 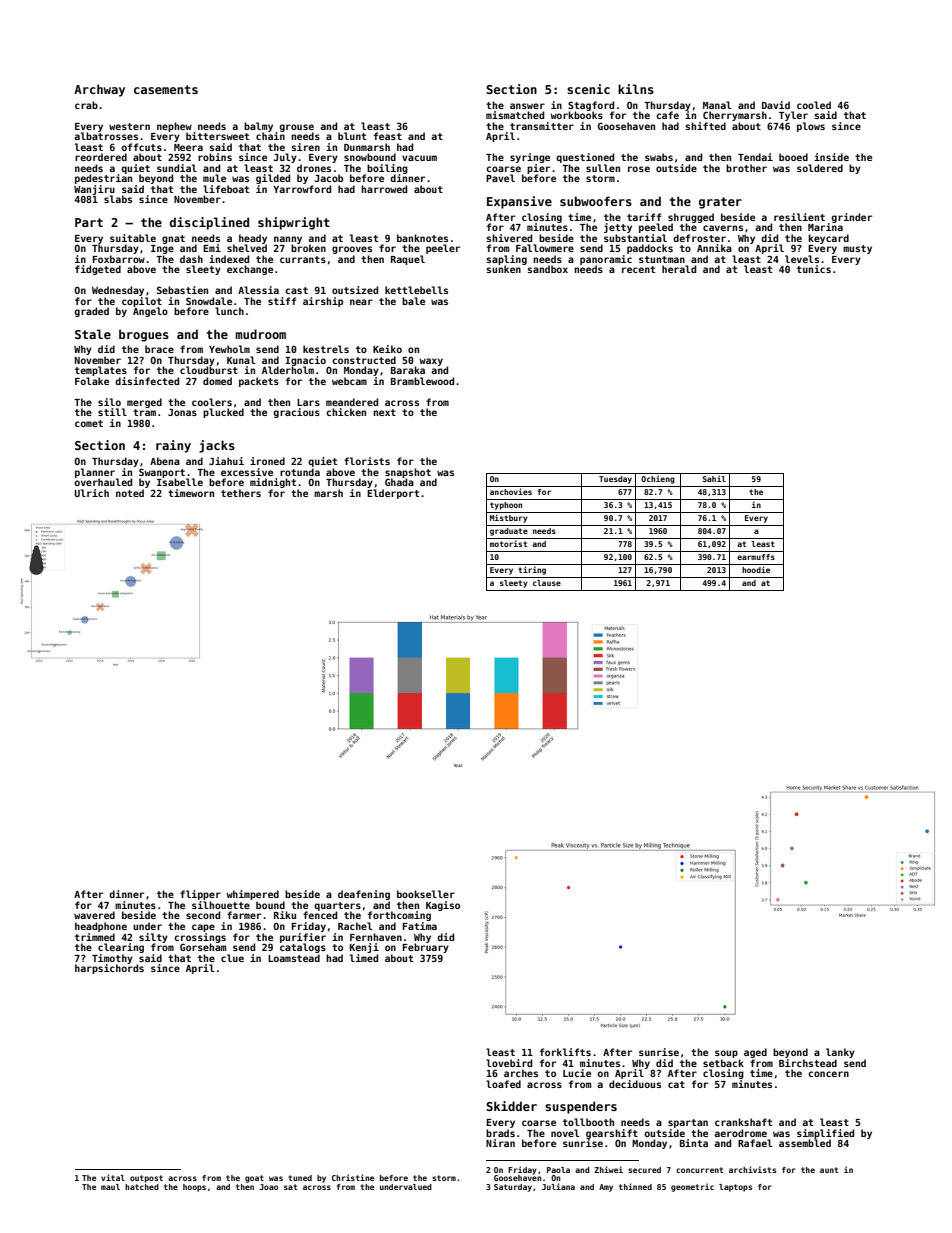 What do you see at coordinates (431, 362) in the page?
I see `waxy` at bounding box center [431, 362].
